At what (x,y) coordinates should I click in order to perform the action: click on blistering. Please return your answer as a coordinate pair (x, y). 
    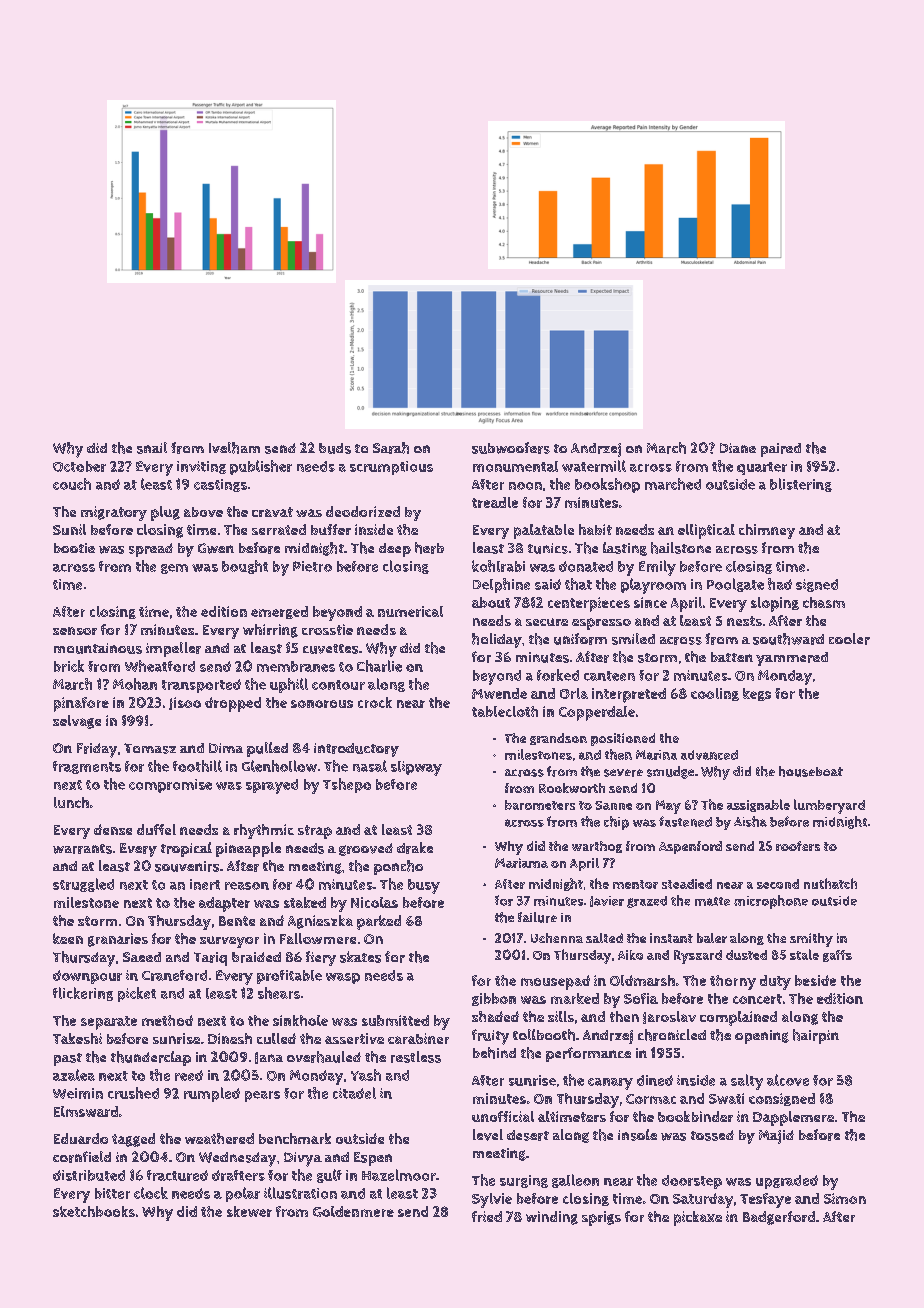
    Looking at the image, I should click on (801, 485).
